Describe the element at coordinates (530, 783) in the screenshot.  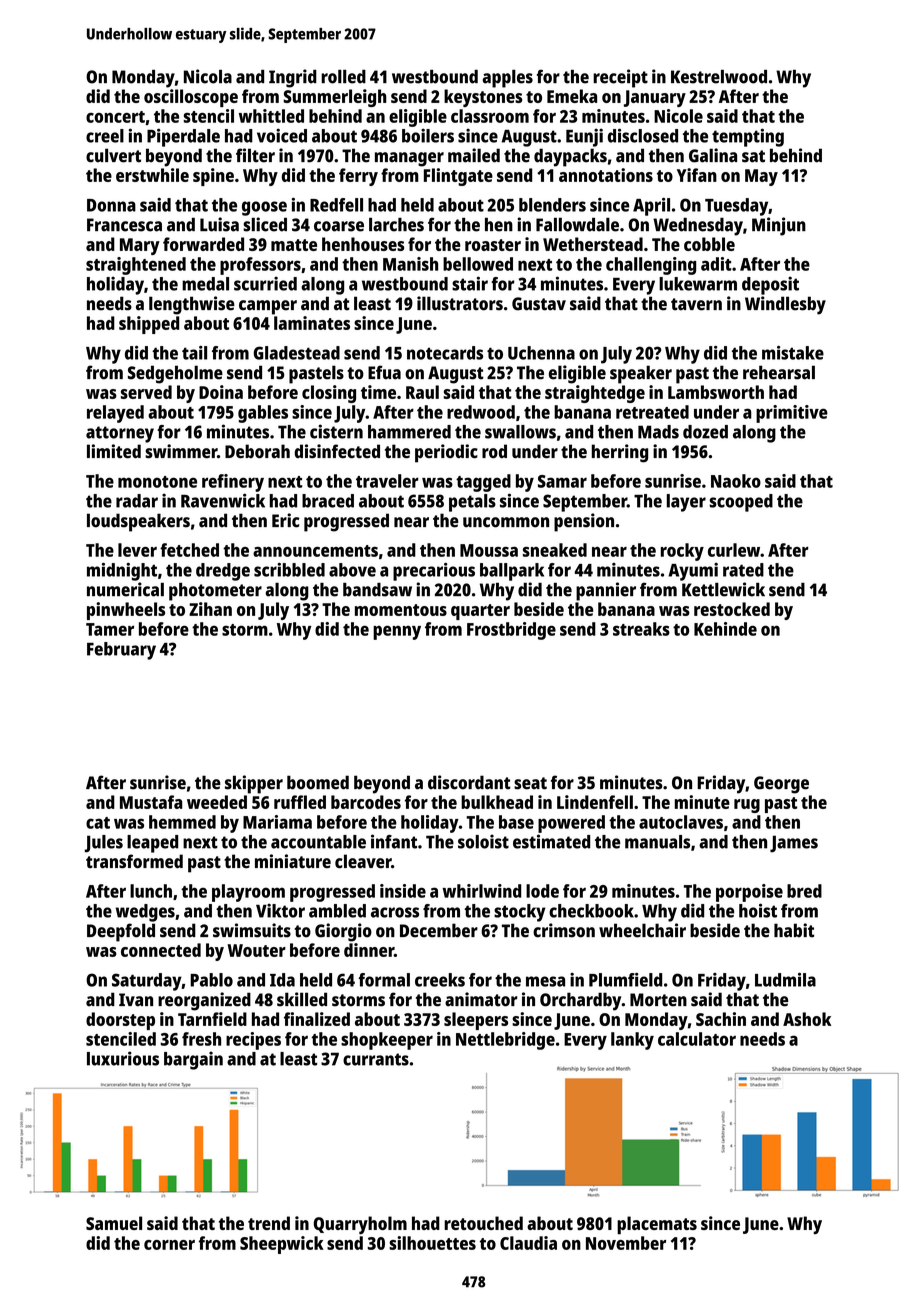
I see `seat` at that location.
